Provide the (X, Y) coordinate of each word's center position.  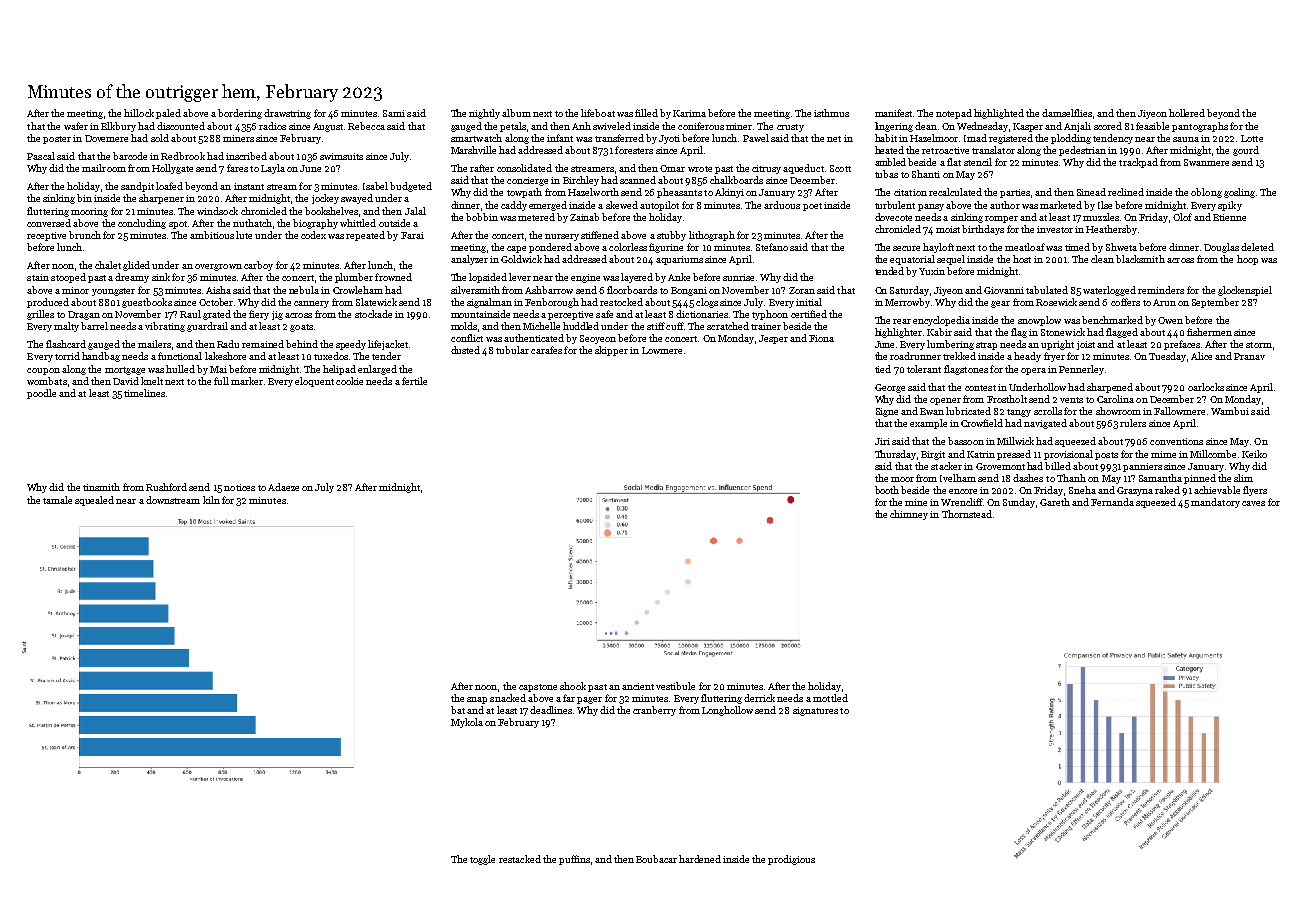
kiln (211, 500)
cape (516, 249)
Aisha (218, 290)
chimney (909, 515)
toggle (482, 860)
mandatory (1215, 503)
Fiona (821, 338)
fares (237, 168)
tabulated (1047, 290)
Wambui (1230, 411)
